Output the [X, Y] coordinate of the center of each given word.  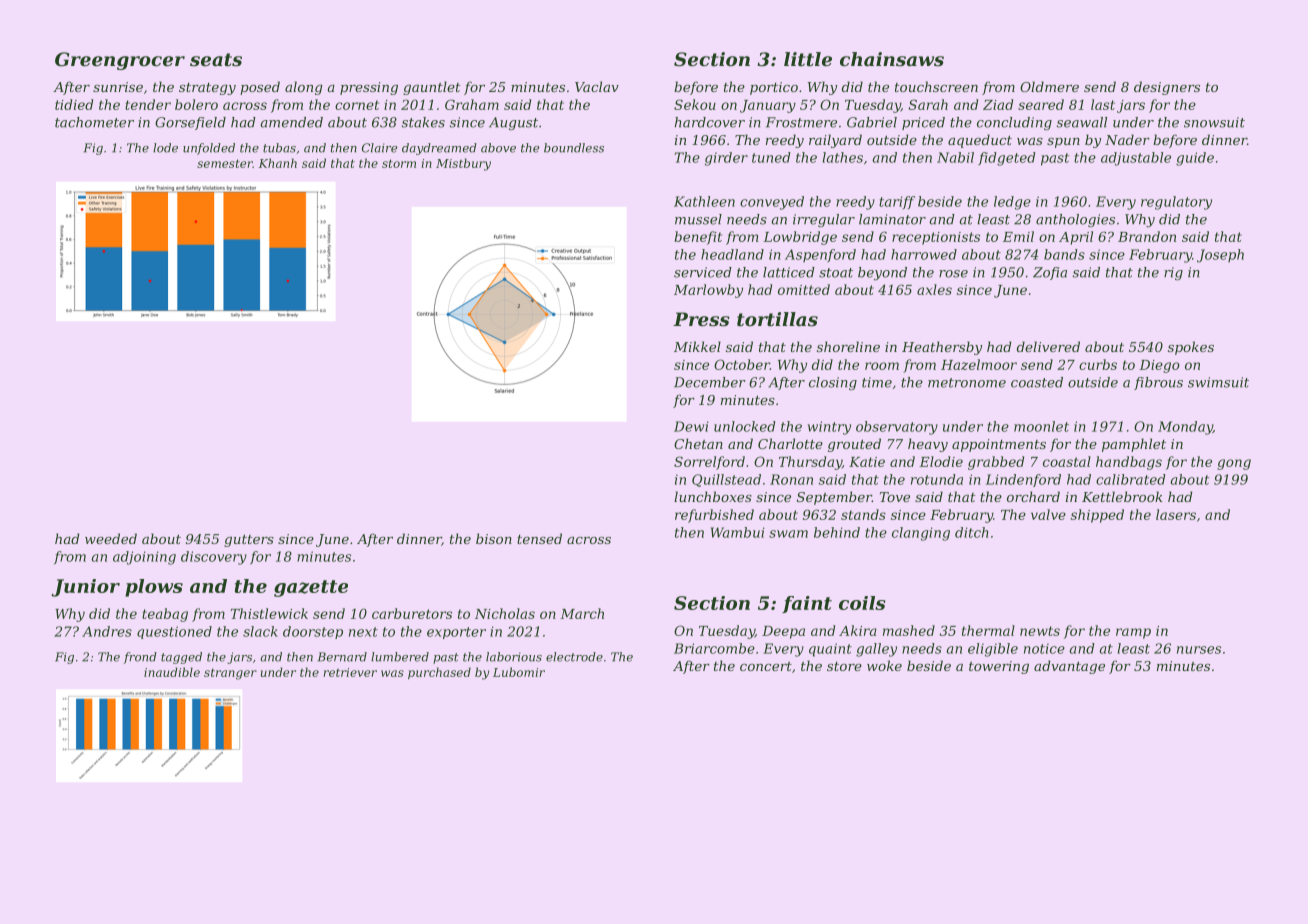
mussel [698, 219]
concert [766, 666]
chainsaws [892, 59]
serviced [703, 272]
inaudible [172, 672]
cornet [357, 105]
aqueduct [980, 141]
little [808, 59]
